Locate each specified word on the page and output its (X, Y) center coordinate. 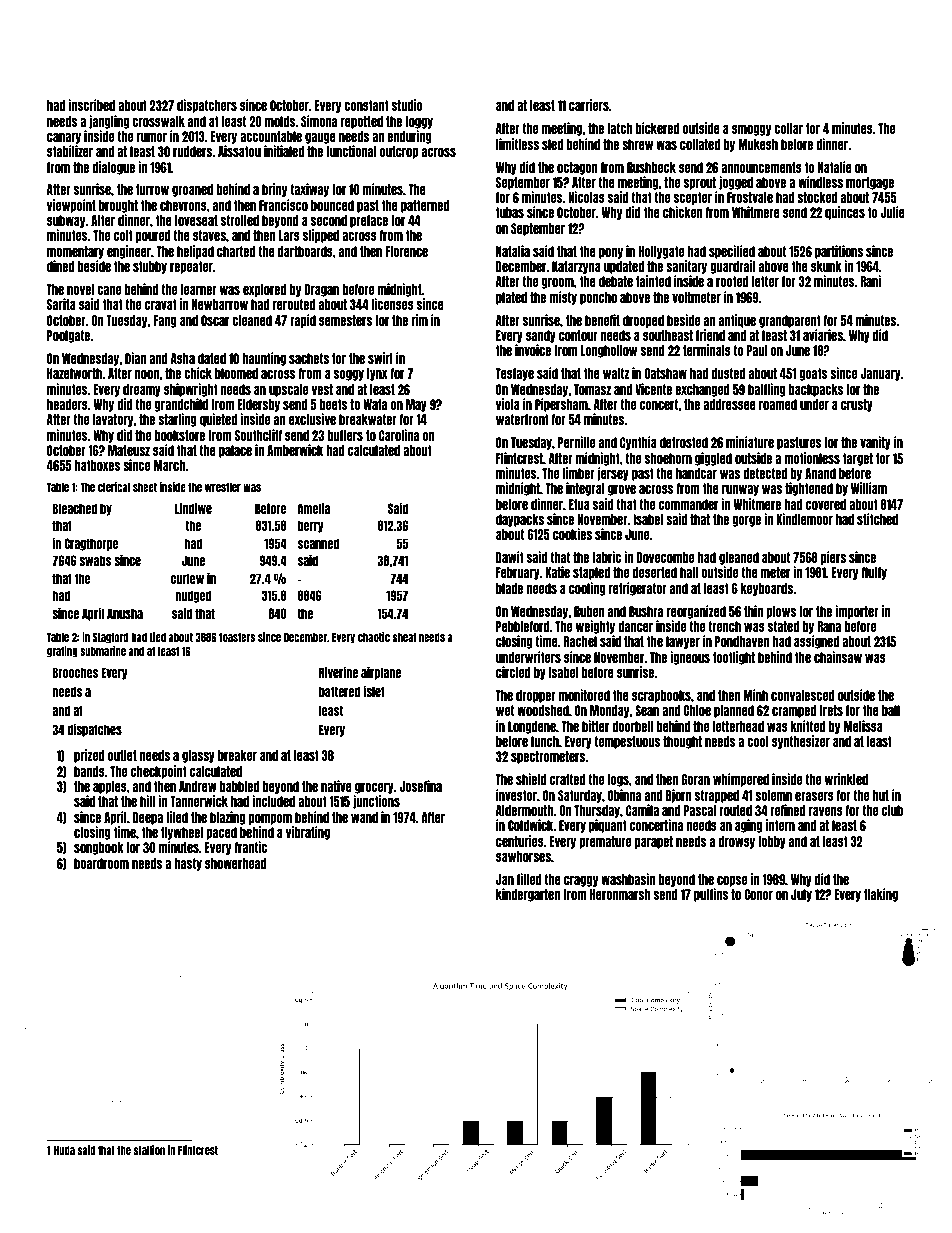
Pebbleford (523, 626)
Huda (64, 1150)
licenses (392, 304)
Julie (892, 212)
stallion (149, 1150)
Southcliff (258, 435)
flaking (881, 895)
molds (280, 121)
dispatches (94, 730)
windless (820, 182)
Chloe (697, 710)
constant (366, 105)
